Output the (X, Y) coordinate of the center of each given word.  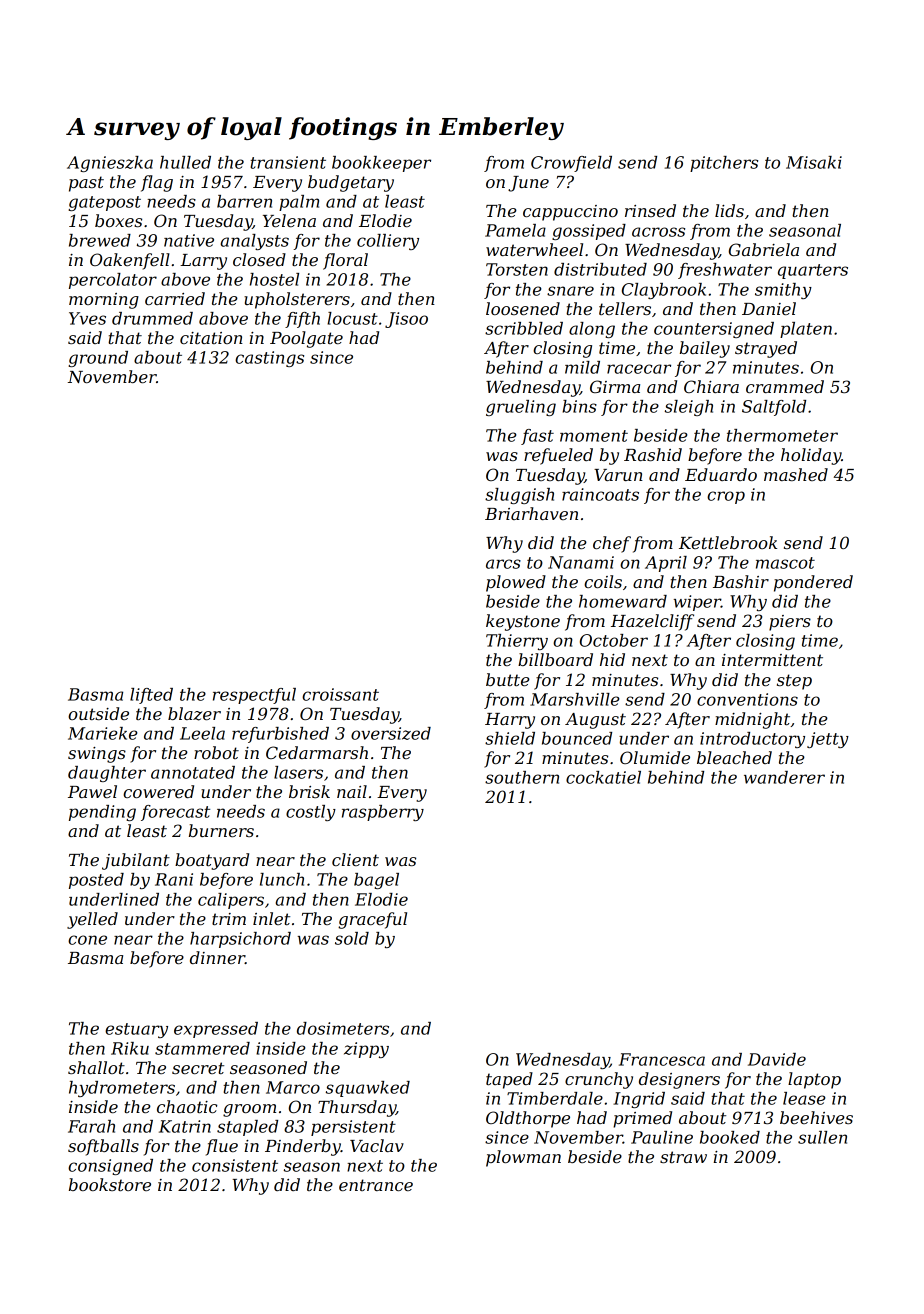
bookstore (110, 1184)
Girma (615, 386)
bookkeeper (381, 164)
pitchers (724, 164)
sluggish (519, 496)
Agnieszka (110, 164)
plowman (523, 1158)
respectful (254, 696)
